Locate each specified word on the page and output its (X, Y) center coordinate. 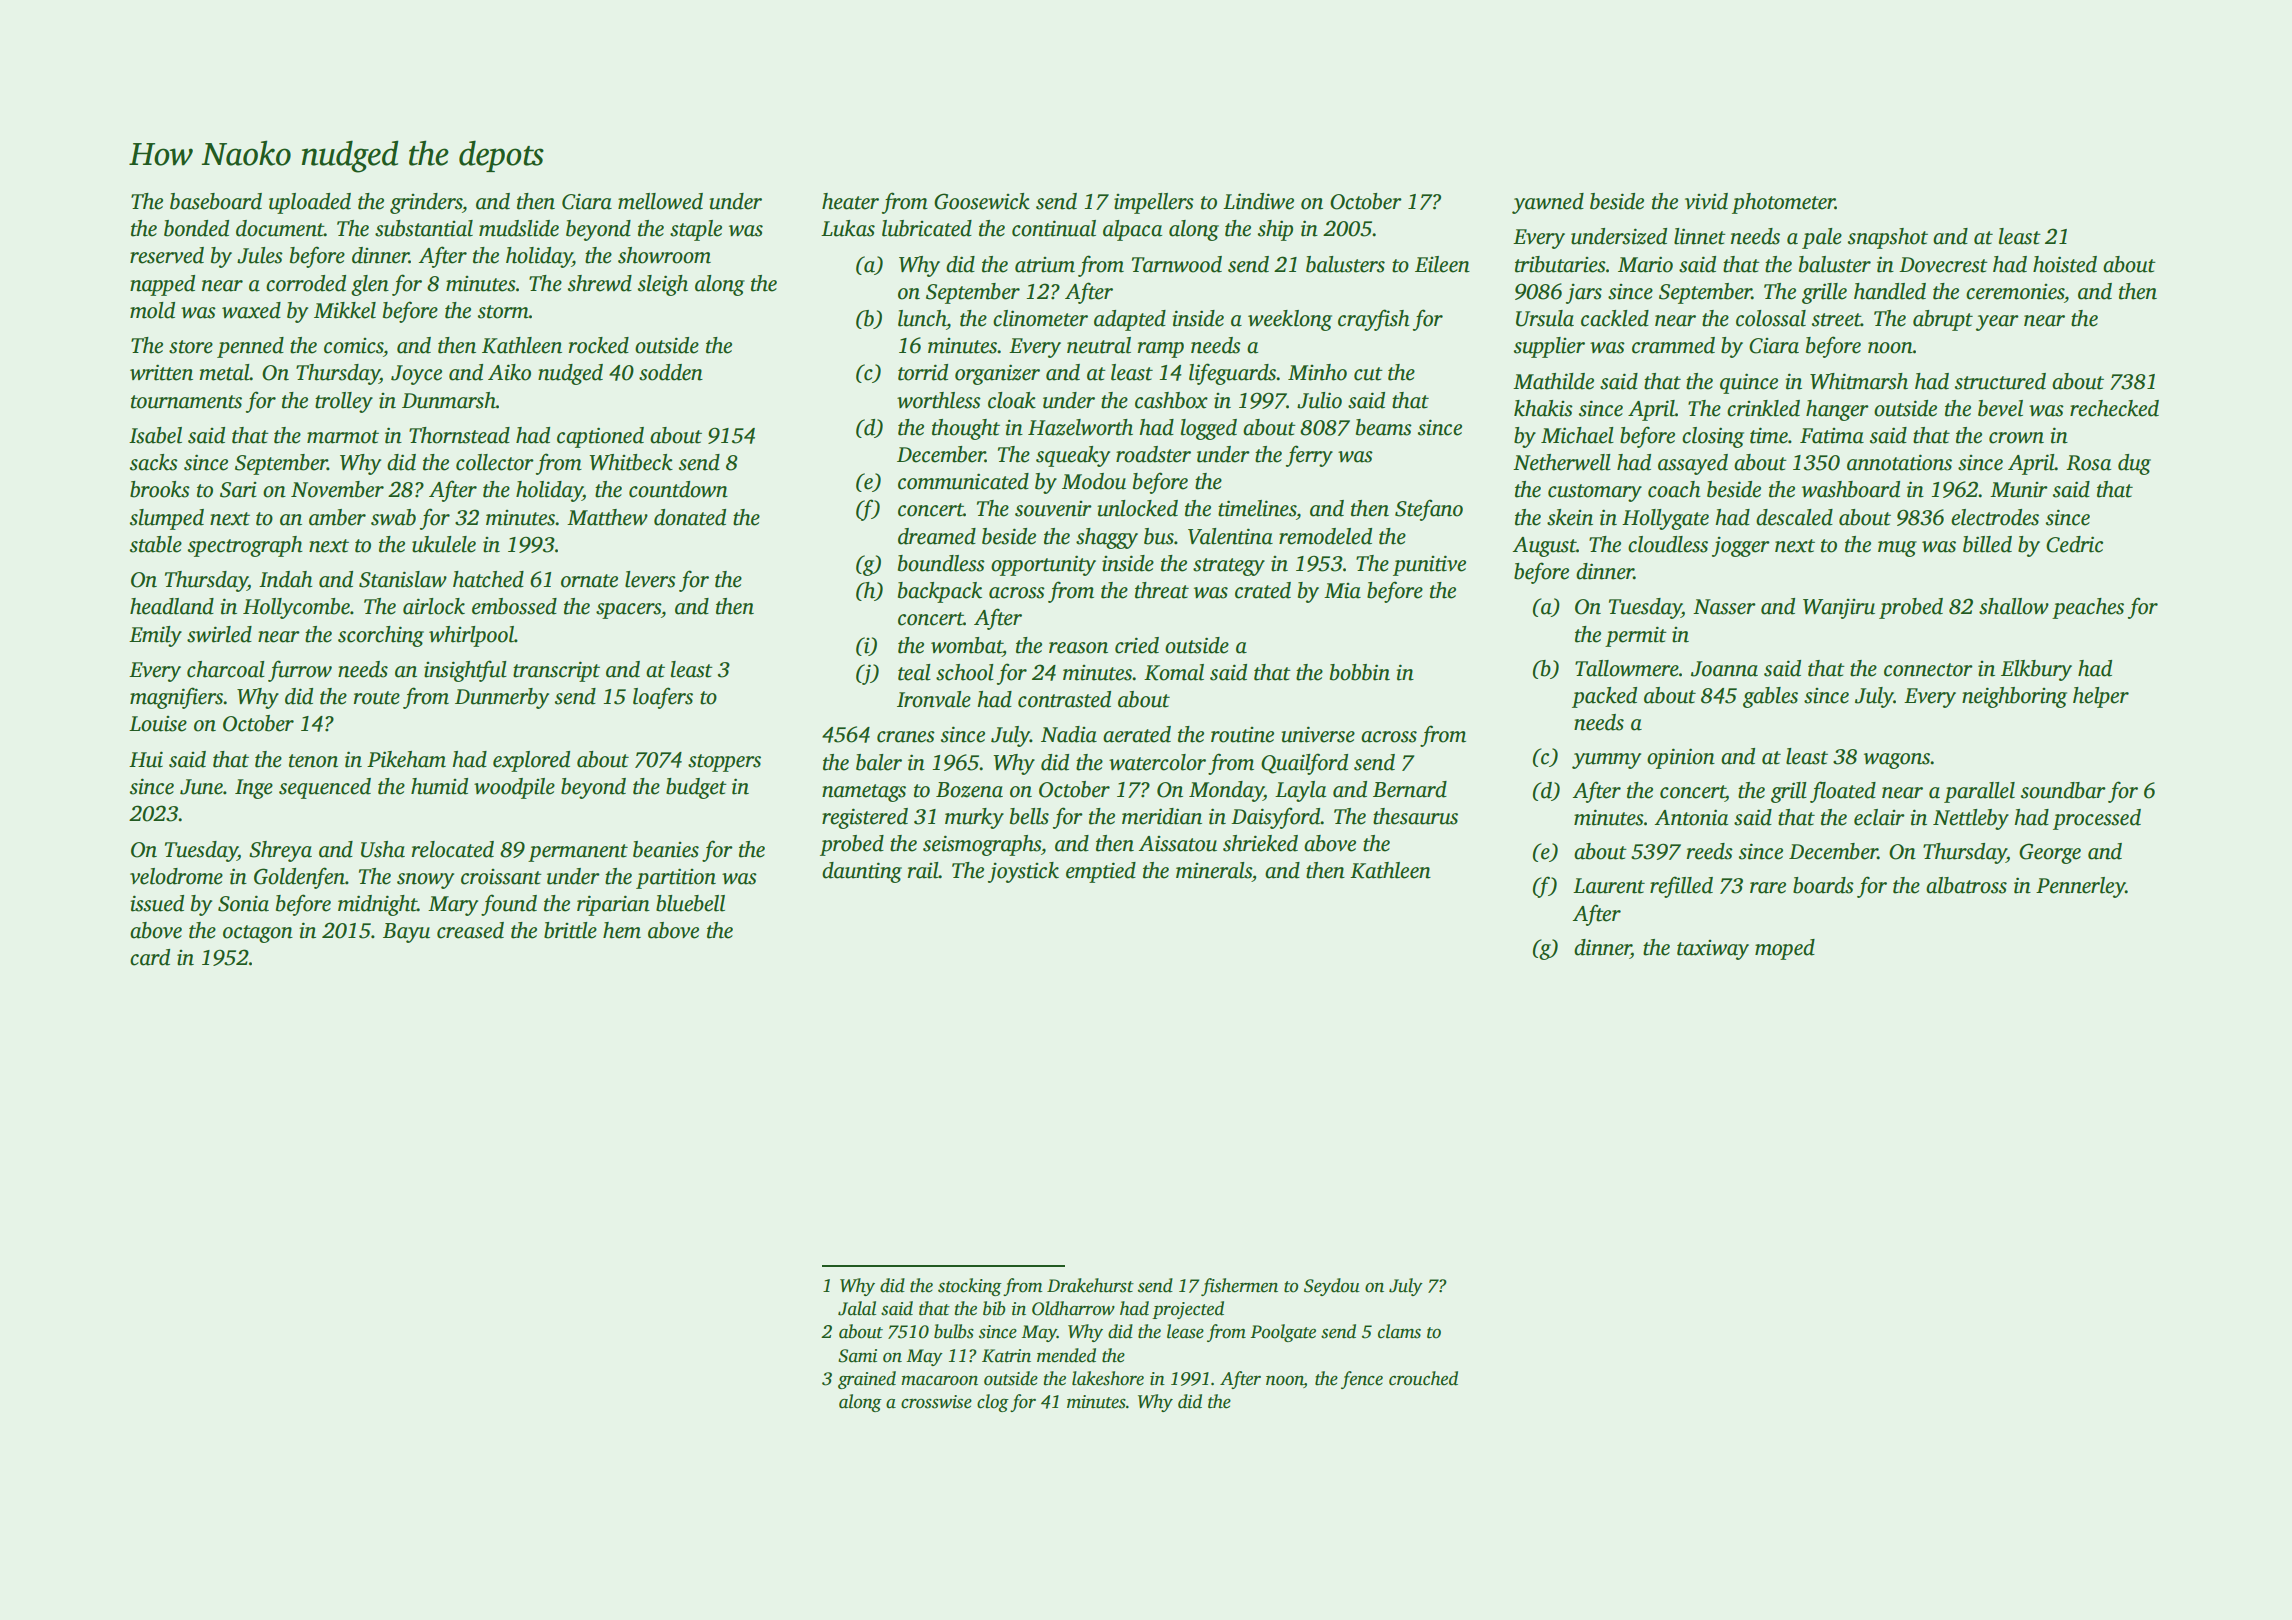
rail (923, 870)
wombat (967, 645)
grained (867, 1380)
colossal (1771, 318)
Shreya (280, 851)
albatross (1966, 885)
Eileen (1442, 264)
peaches (2088, 608)
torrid (923, 372)
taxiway (1713, 950)
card (150, 957)
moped (1785, 949)
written (161, 372)
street (1836, 320)
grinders (426, 203)
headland (172, 606)
